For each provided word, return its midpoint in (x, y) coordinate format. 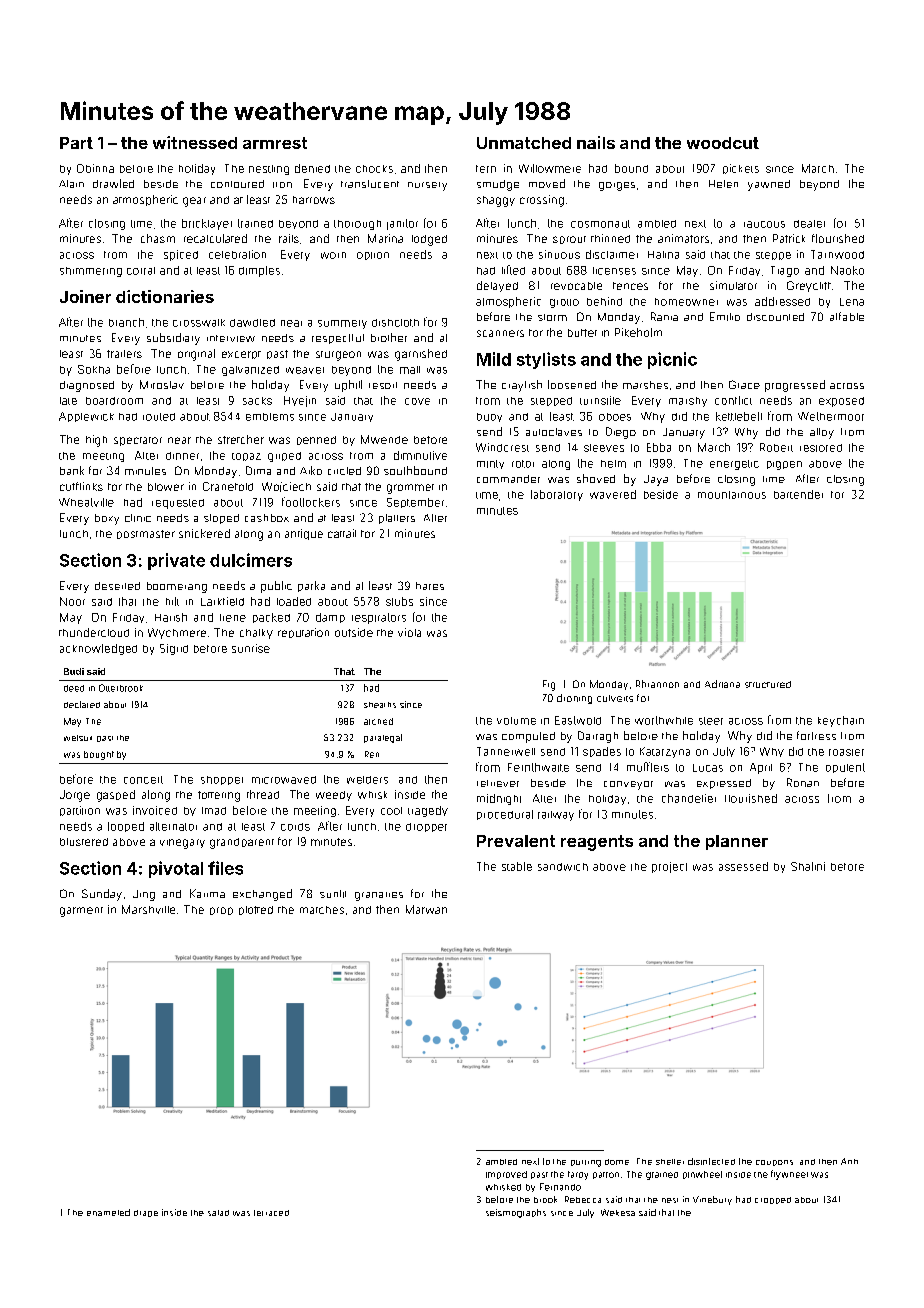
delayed (497, 286)
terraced (271, 1213)
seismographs (516, 1213)
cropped (773, 1200)
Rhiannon (657, 684)
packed (271, 618)
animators (683, 238)
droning (574, 699)
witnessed (195, 142)
